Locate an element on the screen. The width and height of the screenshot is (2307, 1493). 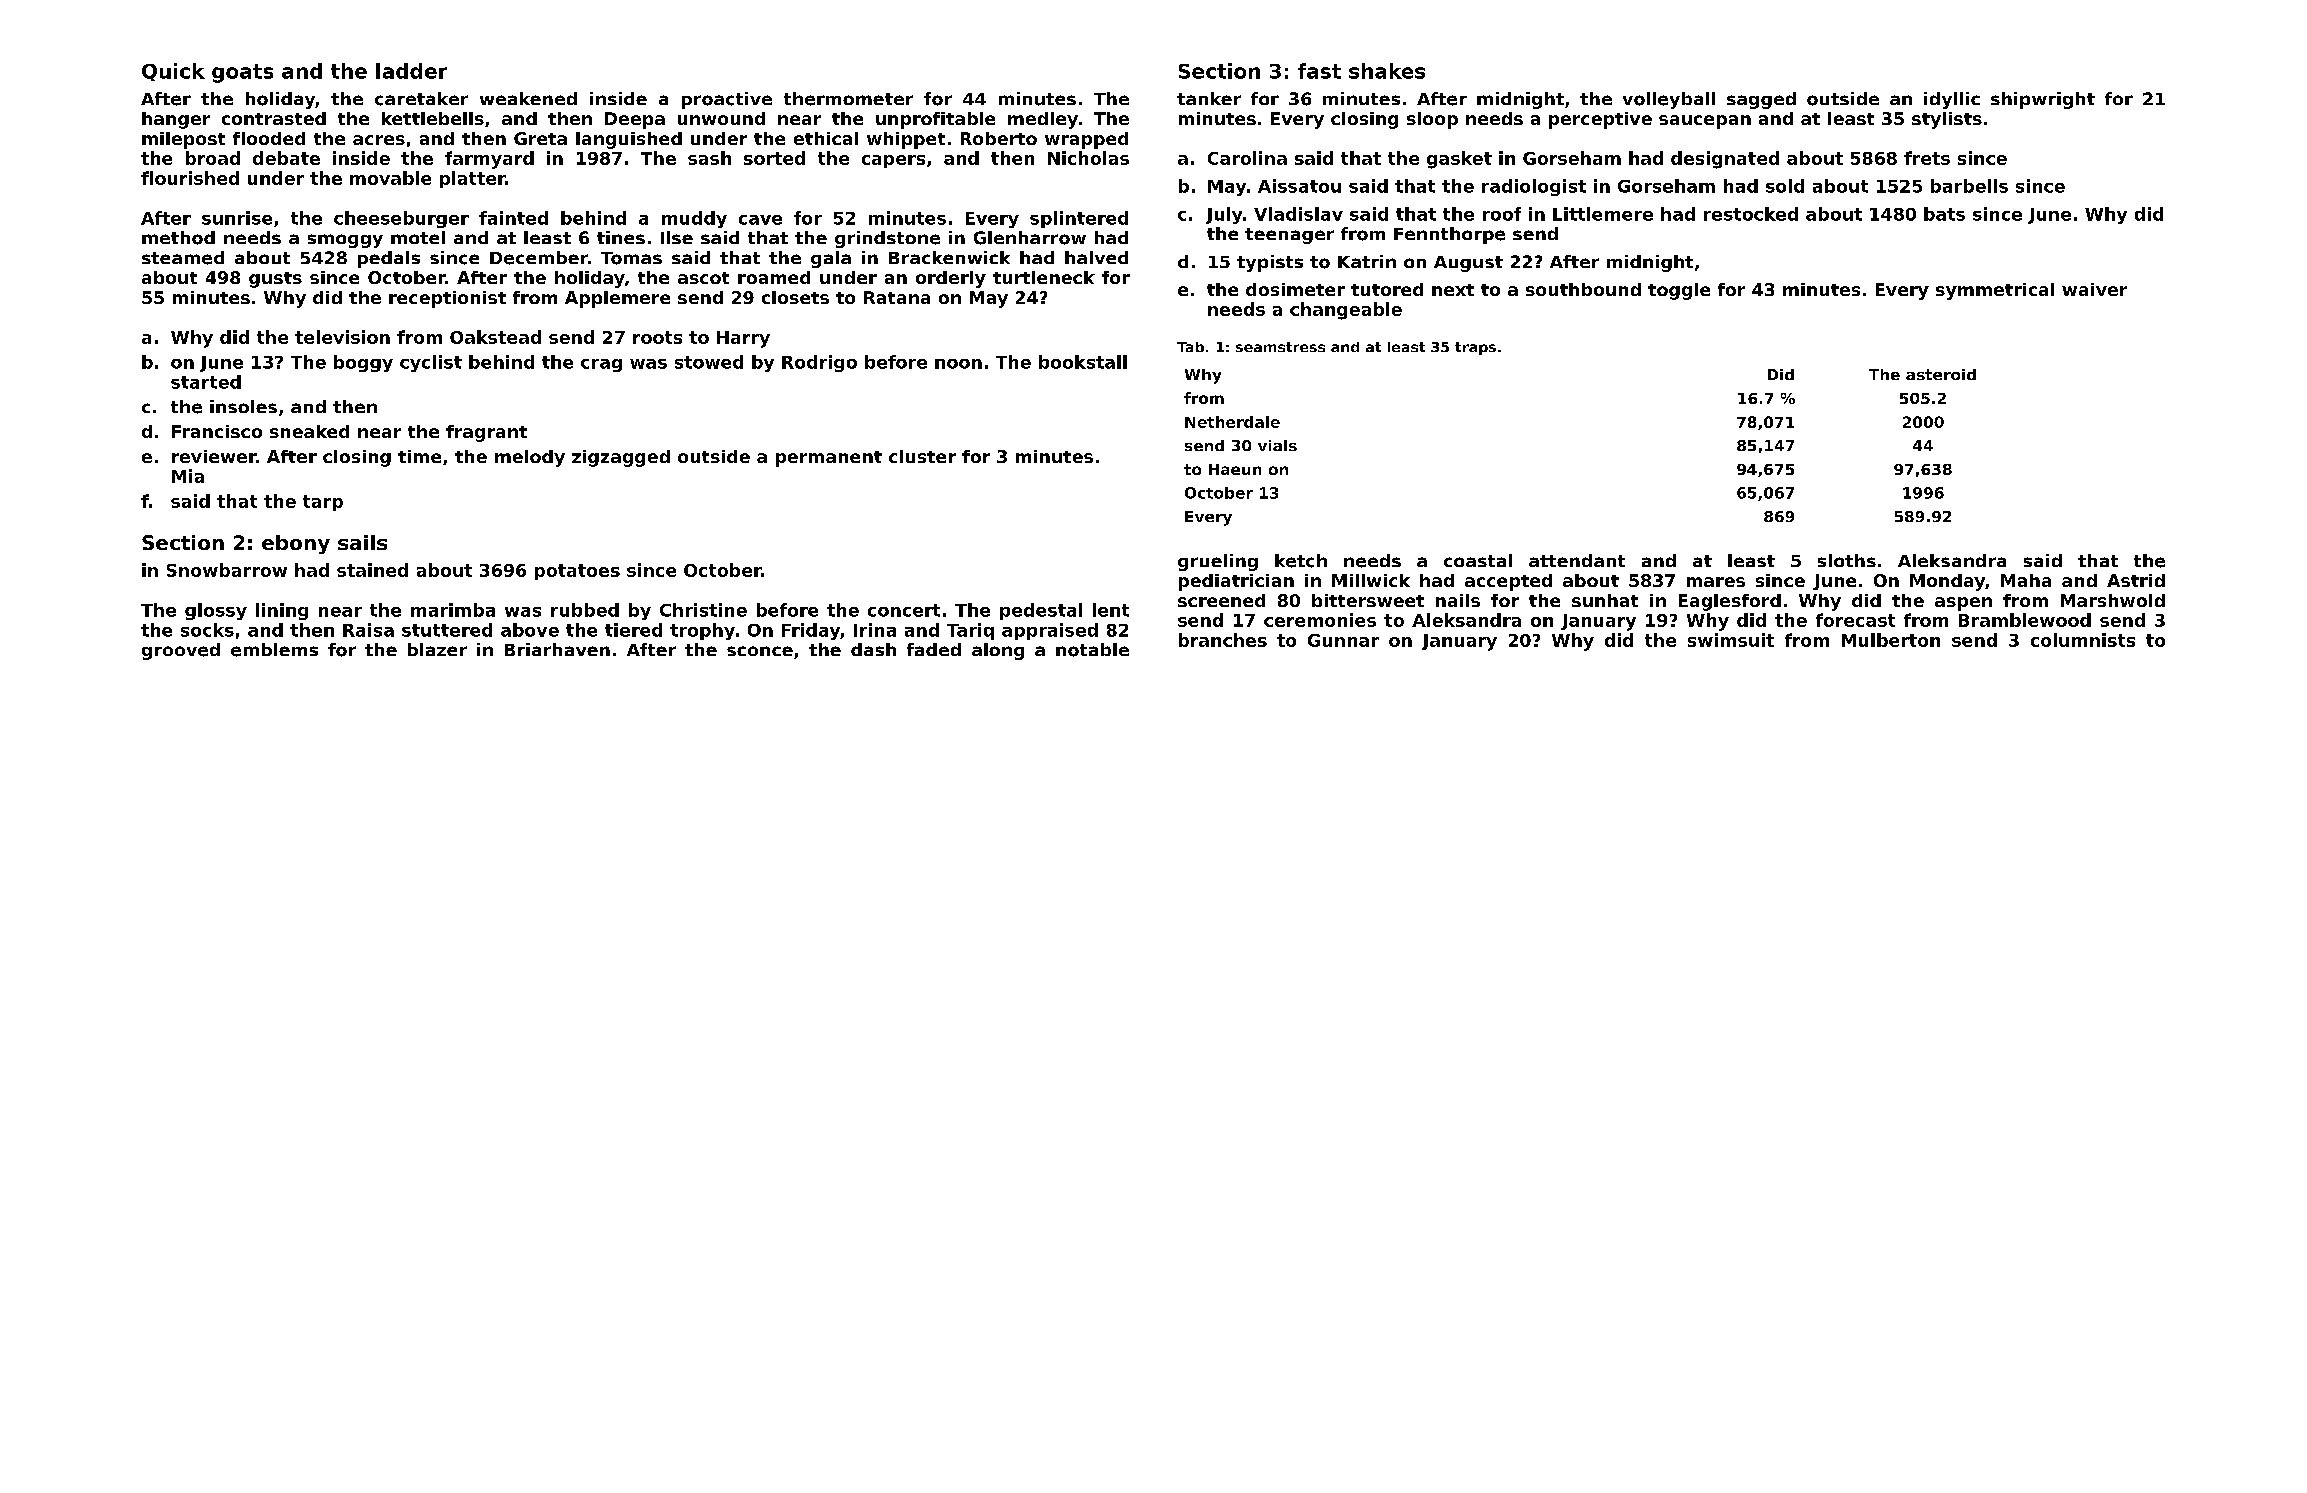
Haeun is located at coordinates (1235, 469).
